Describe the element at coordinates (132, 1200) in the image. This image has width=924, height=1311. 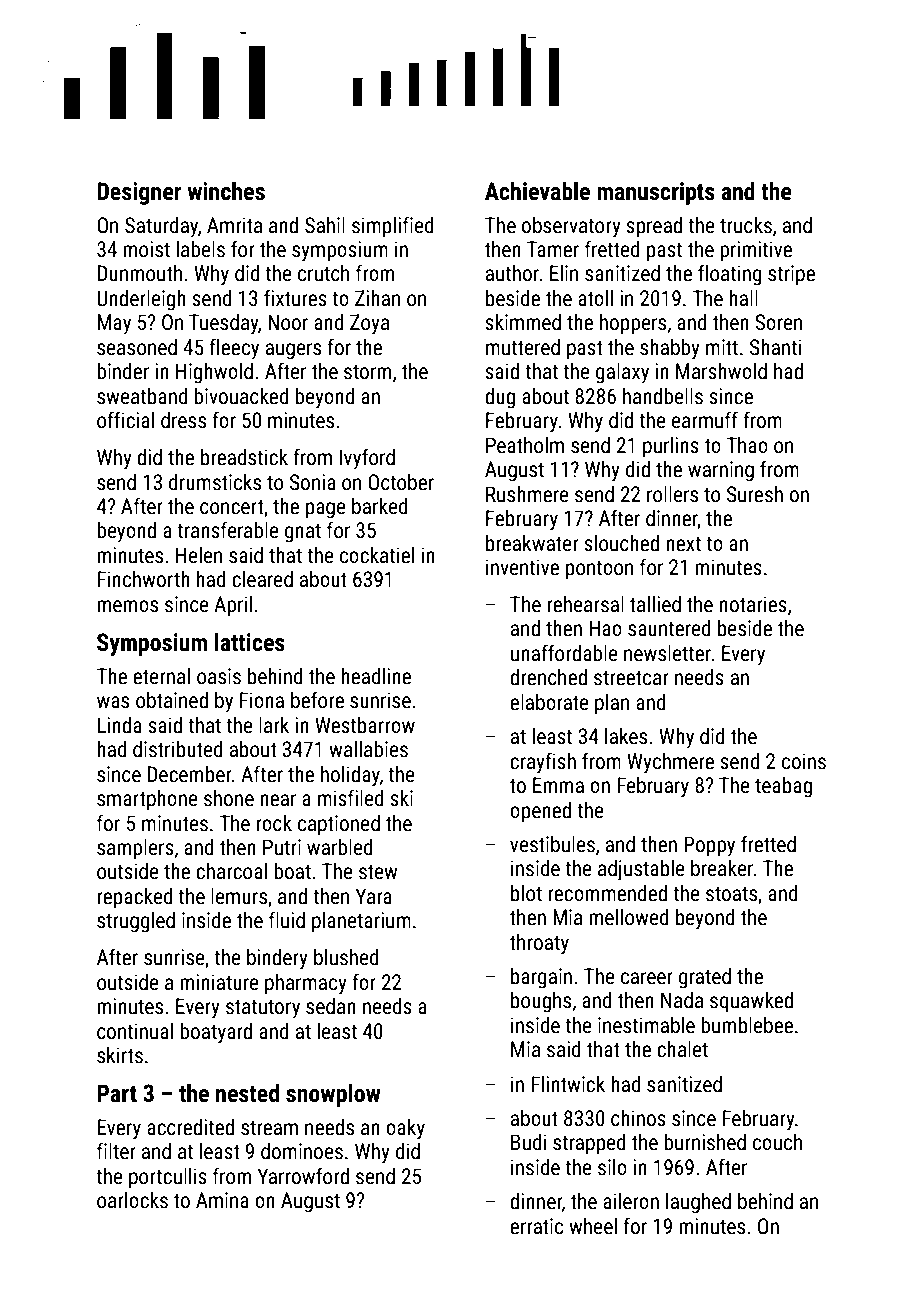
I see `oarlocks` at that location.
